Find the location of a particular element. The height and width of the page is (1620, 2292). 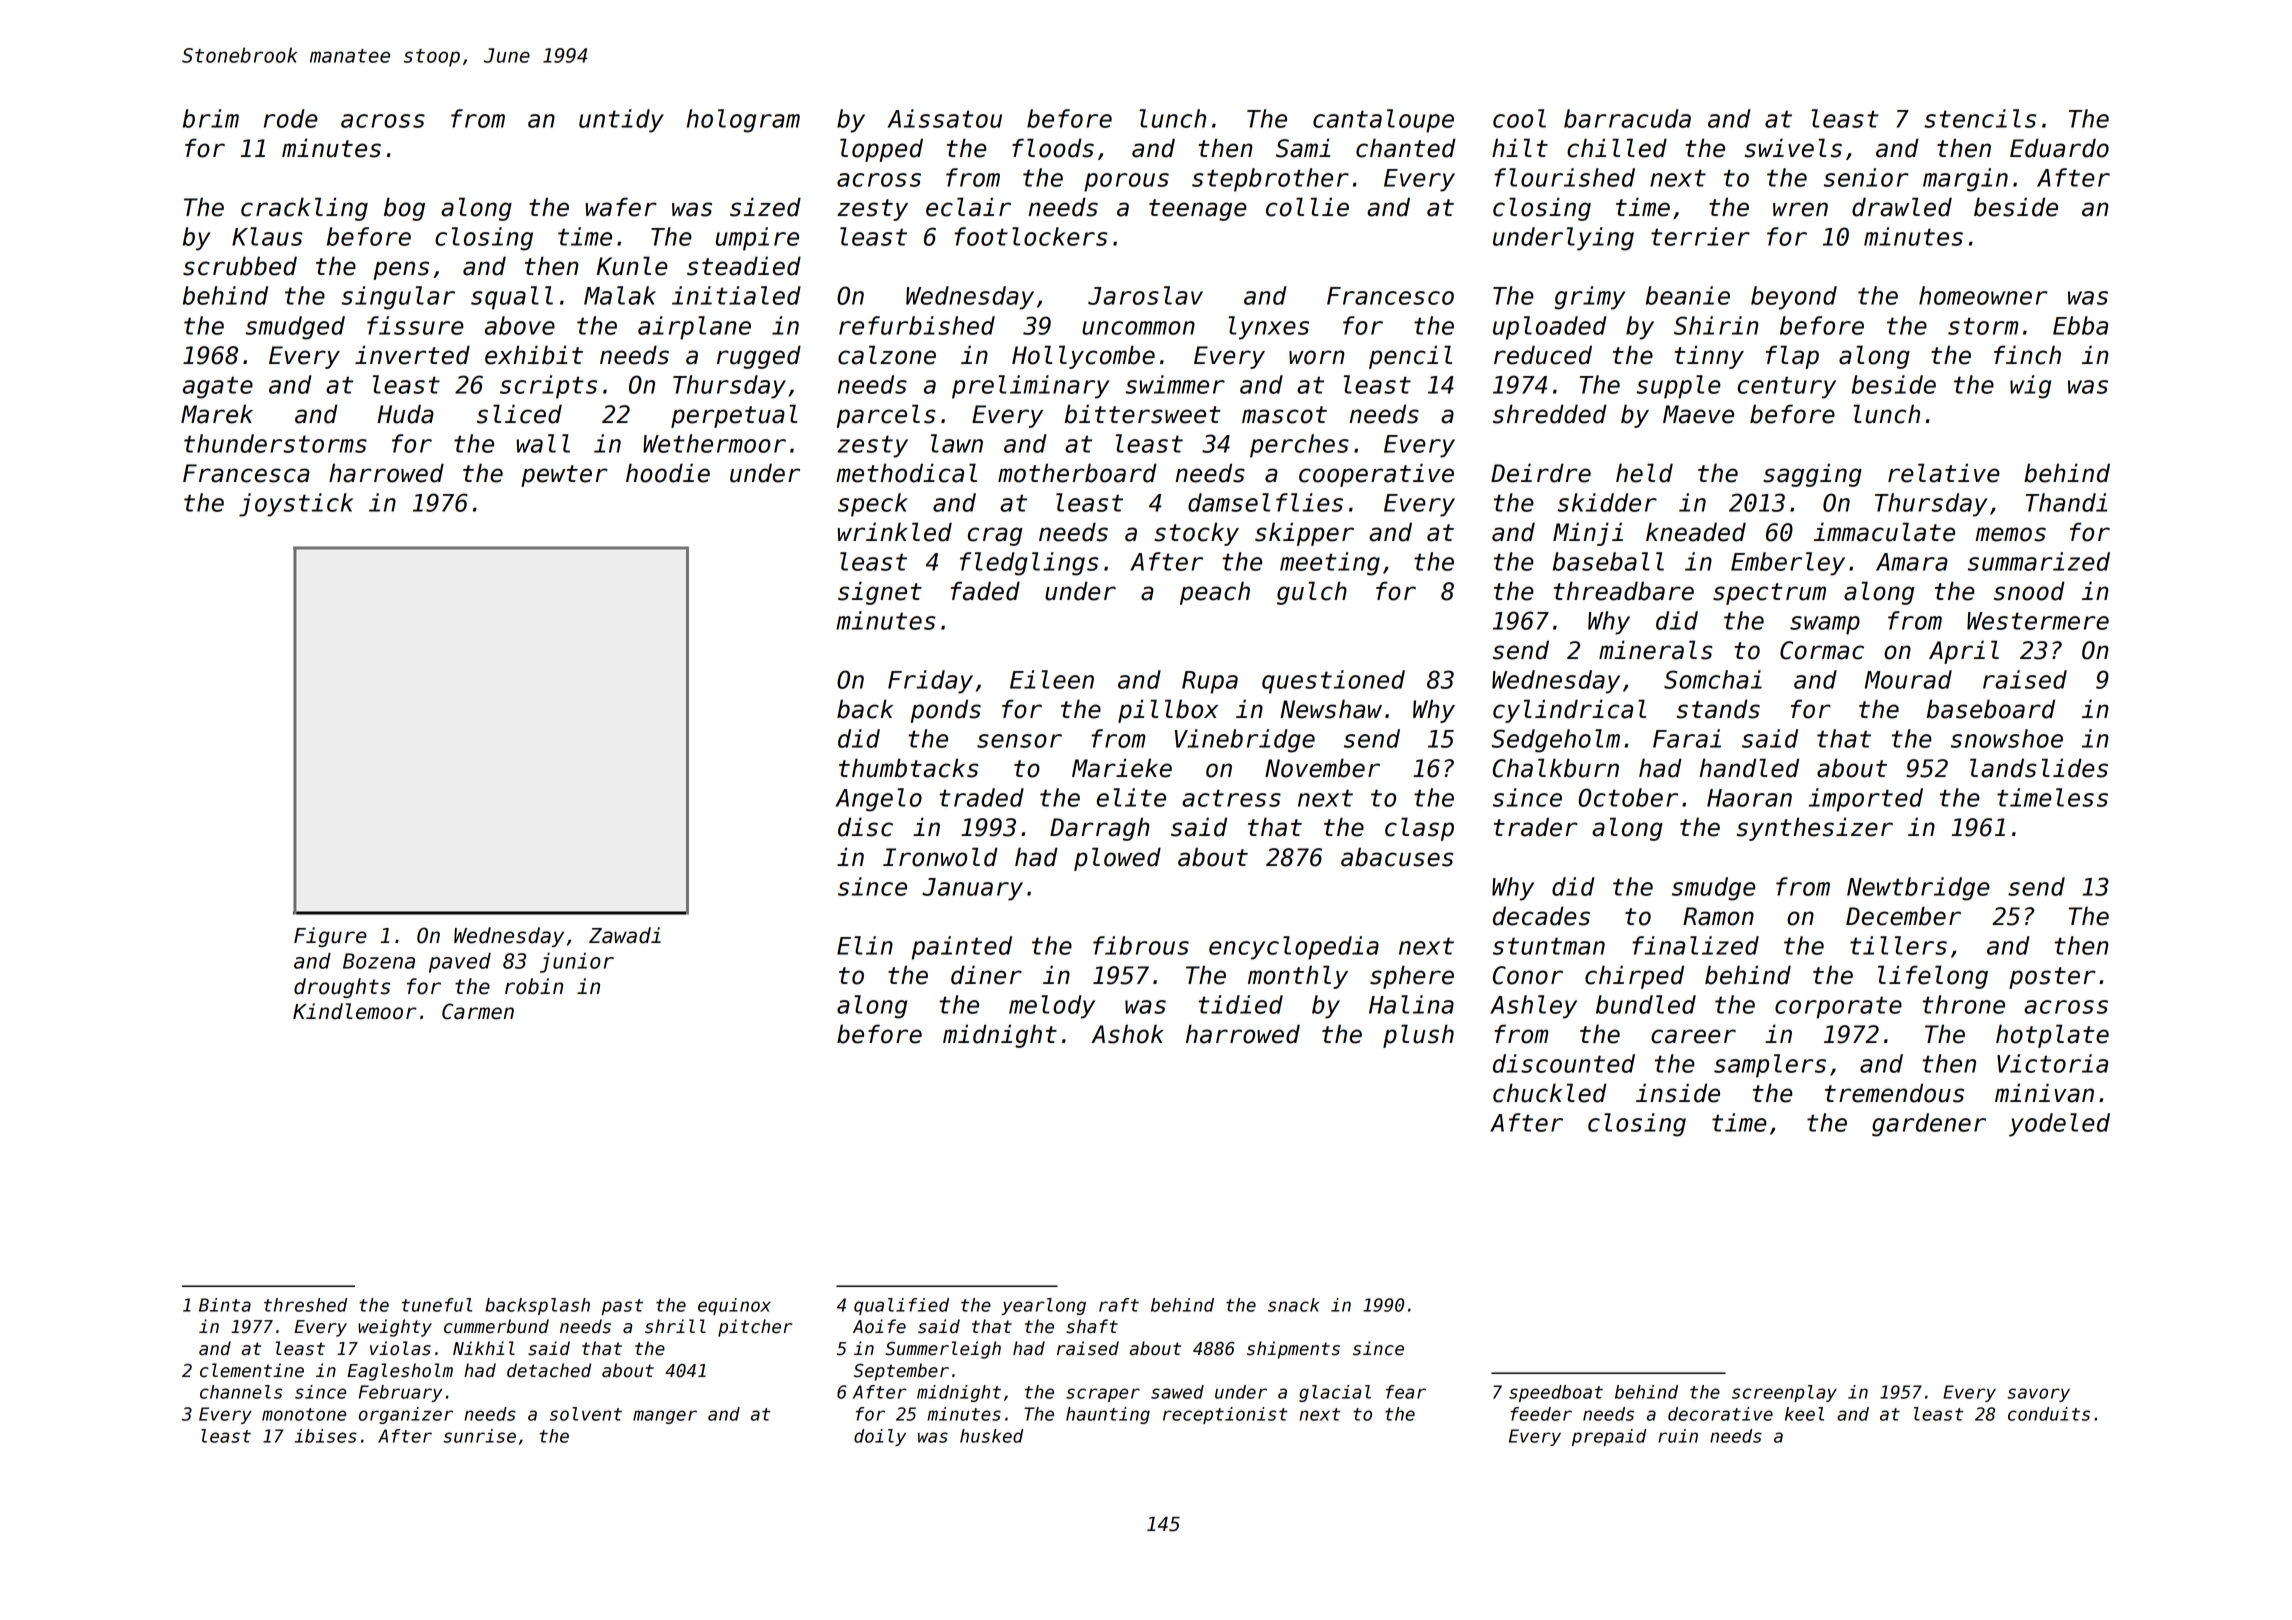

Westermere is located at coordinates (2038, 621).
